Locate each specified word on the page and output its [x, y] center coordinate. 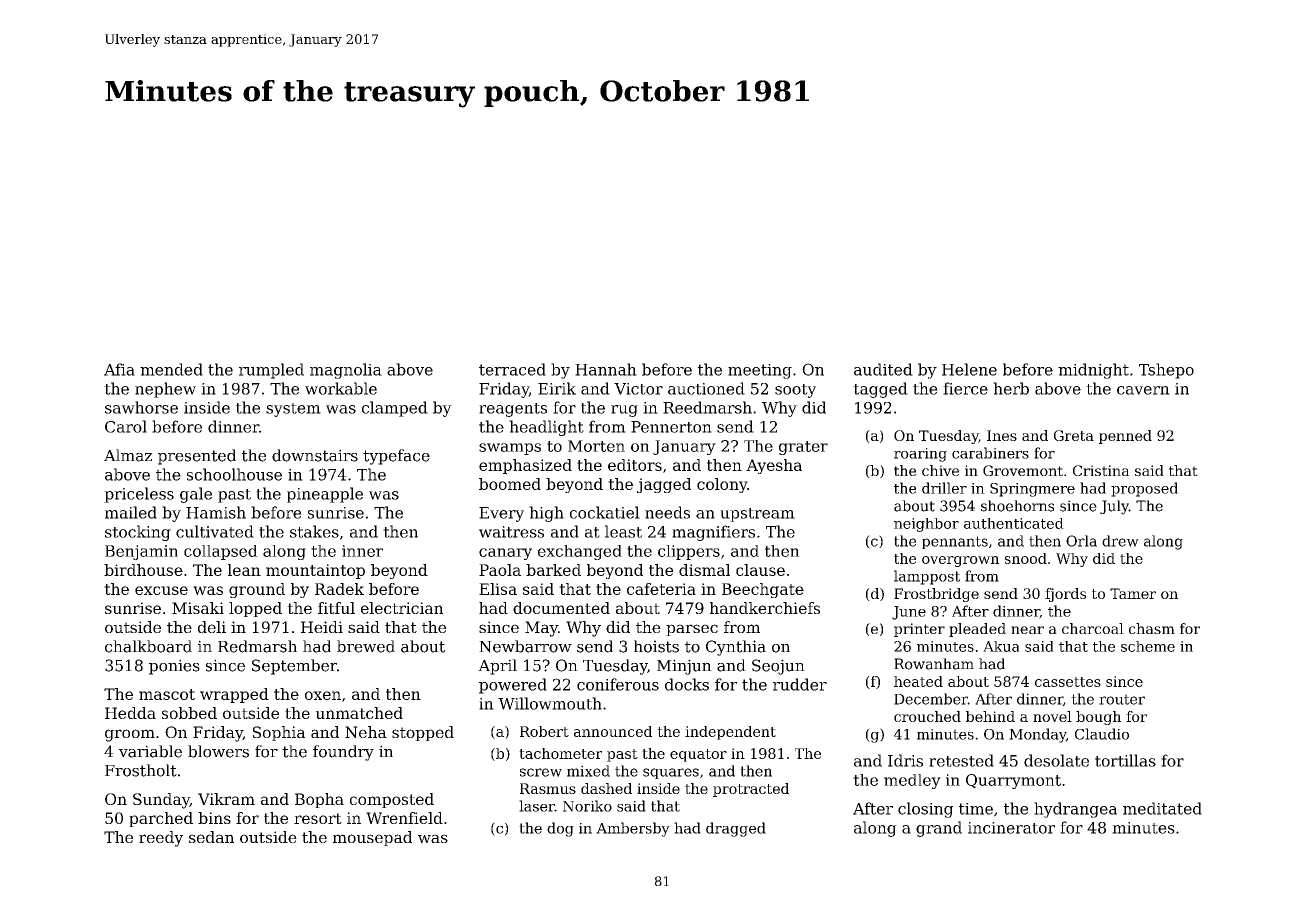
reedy [161, 839]
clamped [395, 409]
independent [730, 733]
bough [1098, 718]
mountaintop [315, 571]
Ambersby [633, 829]
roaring [920, 455]
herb [1011, 388]
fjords [1065, 595]
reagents [513, 410]
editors [635, 465]
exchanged [580, 552]
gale [196, 495]
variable [150, 751]
